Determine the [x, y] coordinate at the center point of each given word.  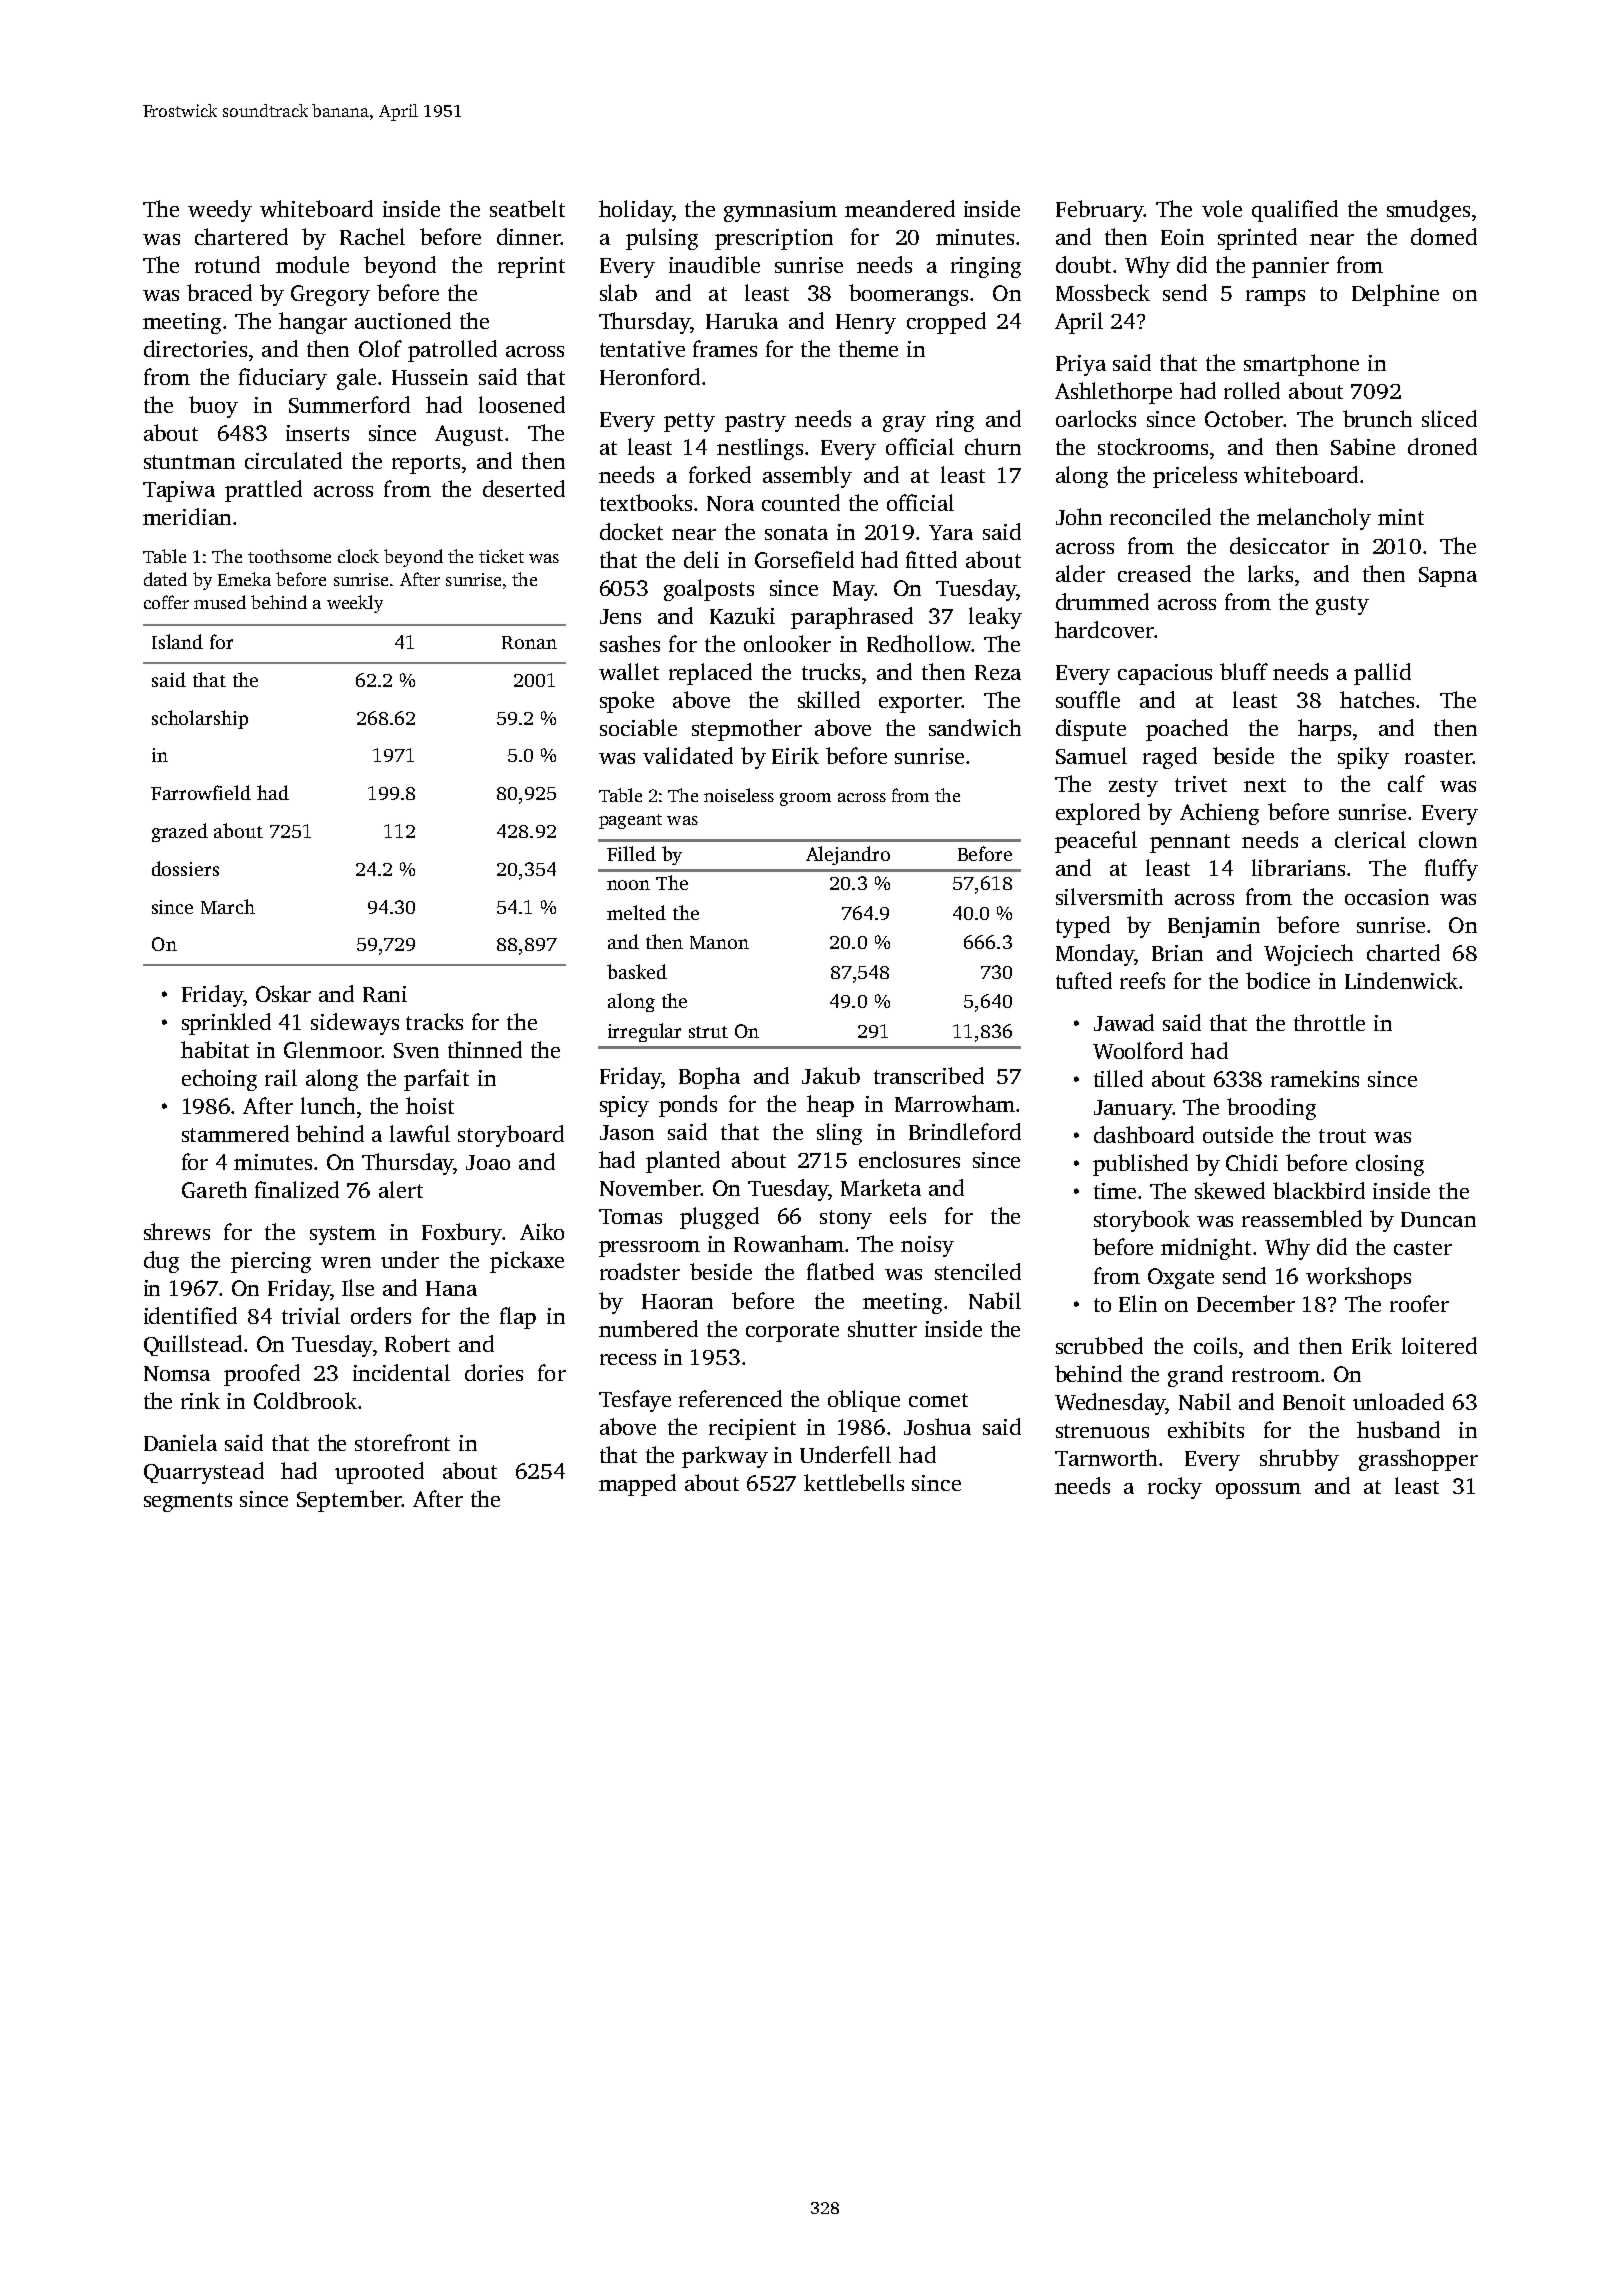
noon [628, 885]
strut [708, 1032]
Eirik [795, 755]
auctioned [403, 320]
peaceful [1096, 842]
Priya [1081, 365]
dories [494, 1372]
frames [725, 348]
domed [1444, 236]
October [1244, 418]
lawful [420, 1133]
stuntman [189, 462]
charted [1403, 952]
